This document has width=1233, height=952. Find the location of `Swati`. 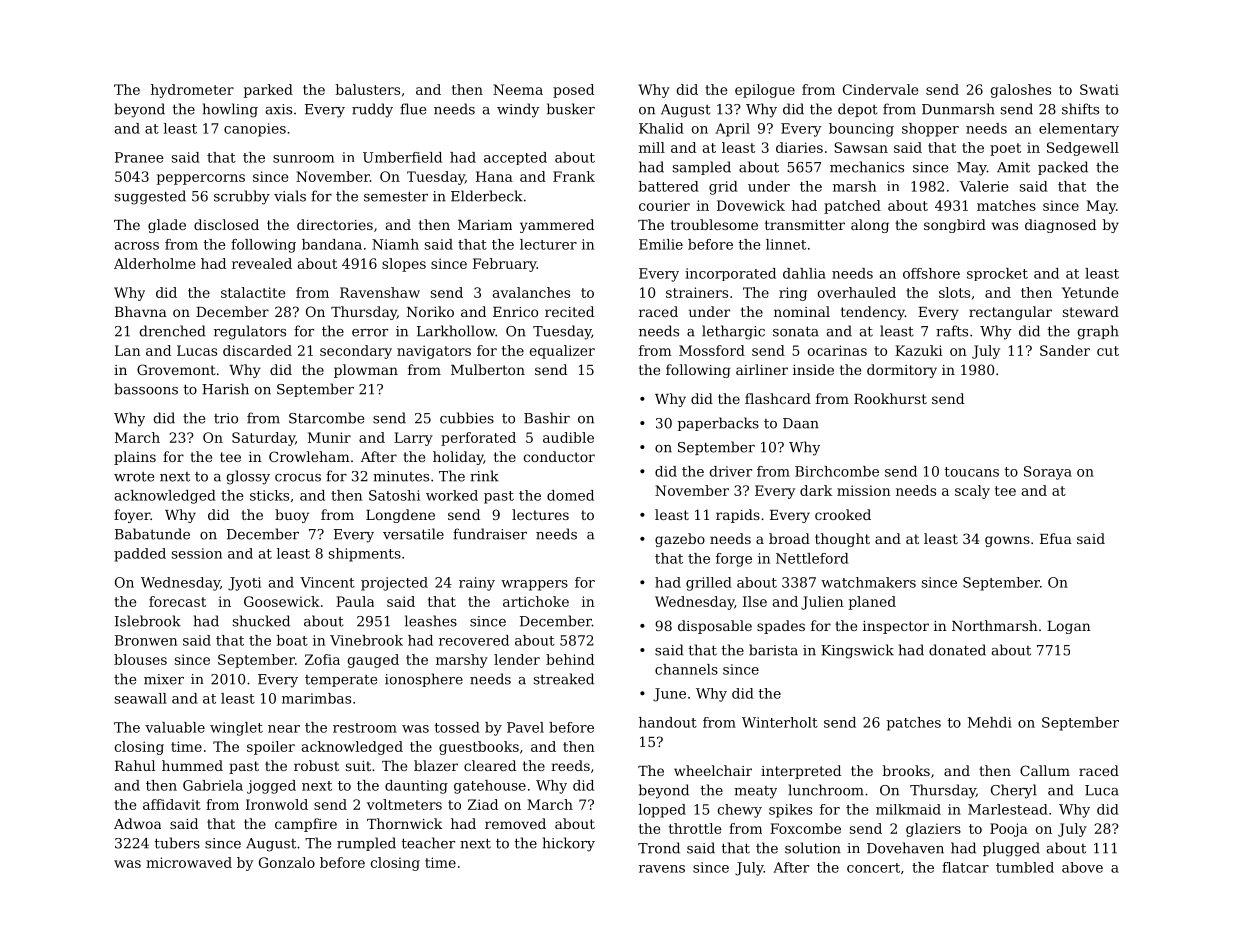

Swati is located at coordinates (1099, 89).
